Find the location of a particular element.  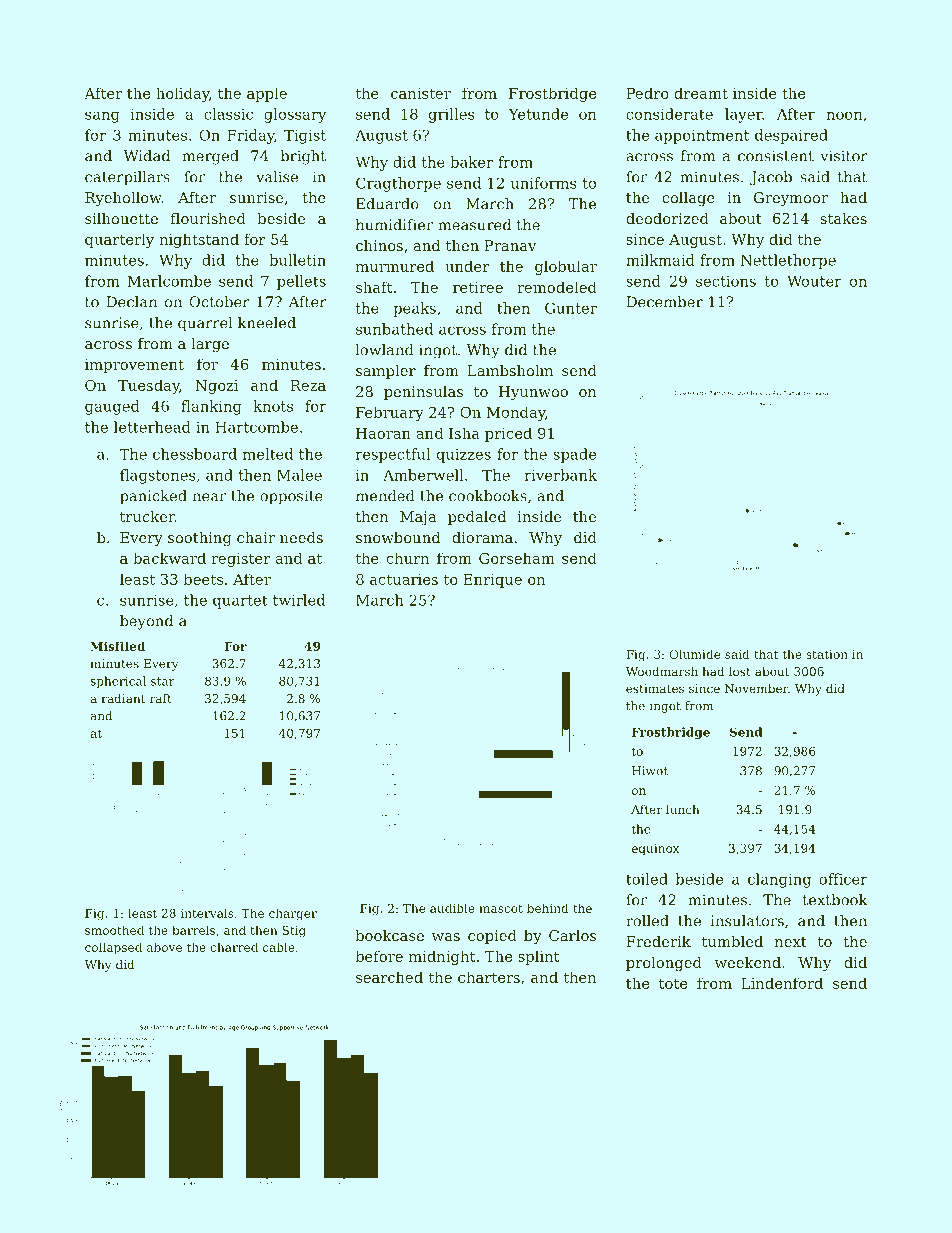

under is located at coordinates (467, 266).
